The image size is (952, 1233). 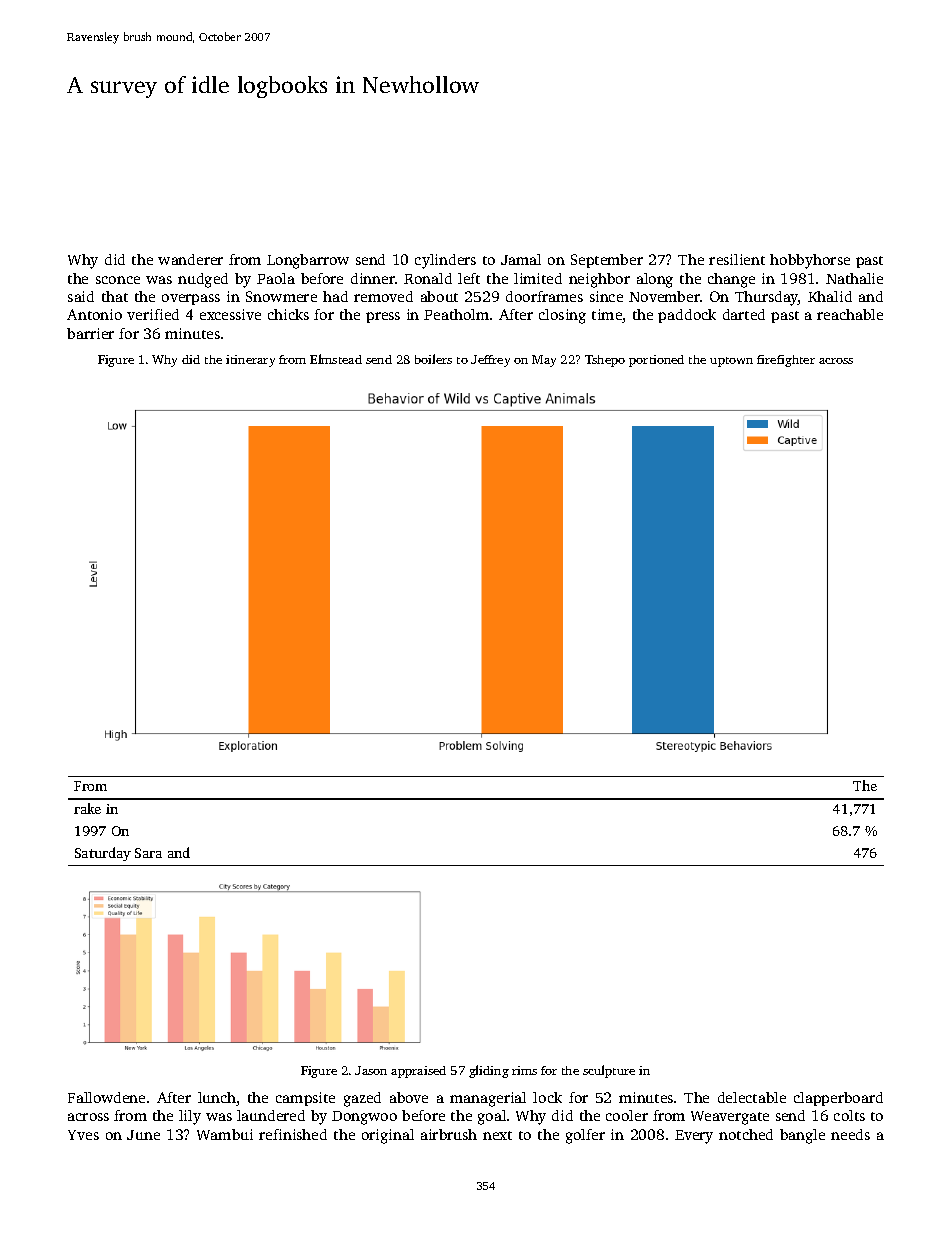 What do you see at coordinates (87, 808) in the page?
I see `rake` at bounding box center [87, 808].
